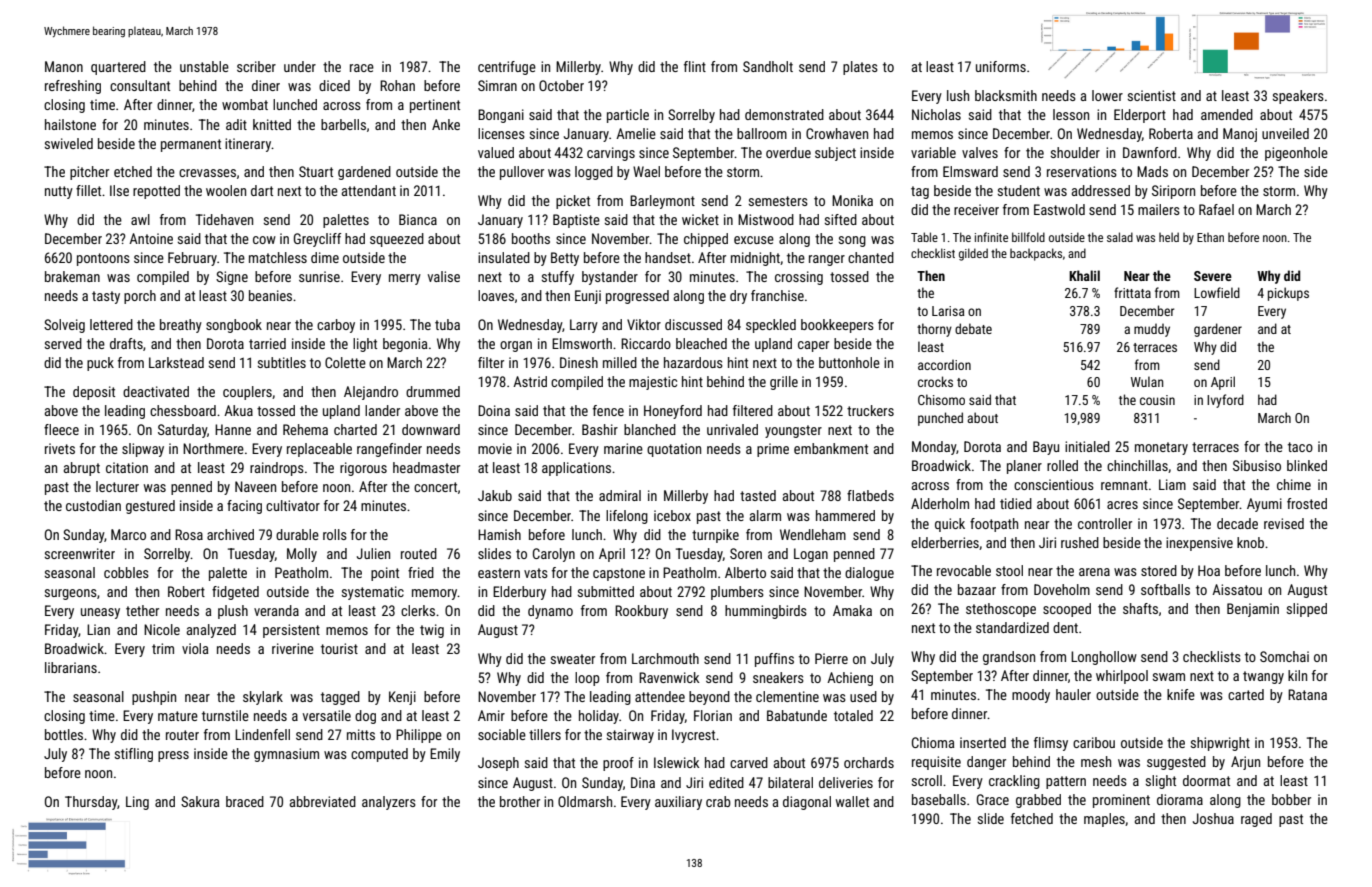 The image size is (1372, 887). What do you see at coordinates (291, 631) in the image?
I see `persistent` at bounding box center [291, 631].
